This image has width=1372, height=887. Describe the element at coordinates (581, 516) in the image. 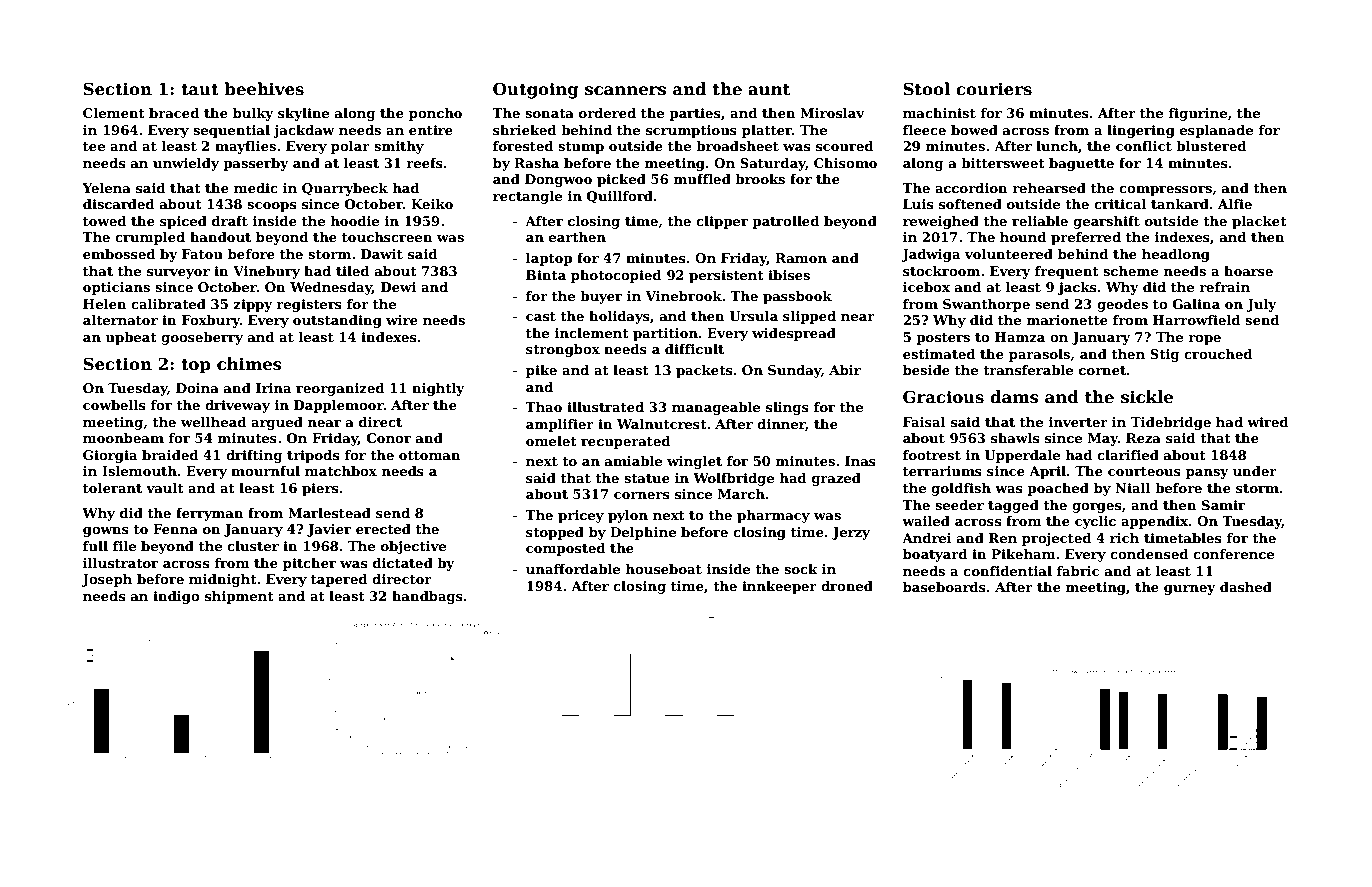

I see `pricey` at that location.
